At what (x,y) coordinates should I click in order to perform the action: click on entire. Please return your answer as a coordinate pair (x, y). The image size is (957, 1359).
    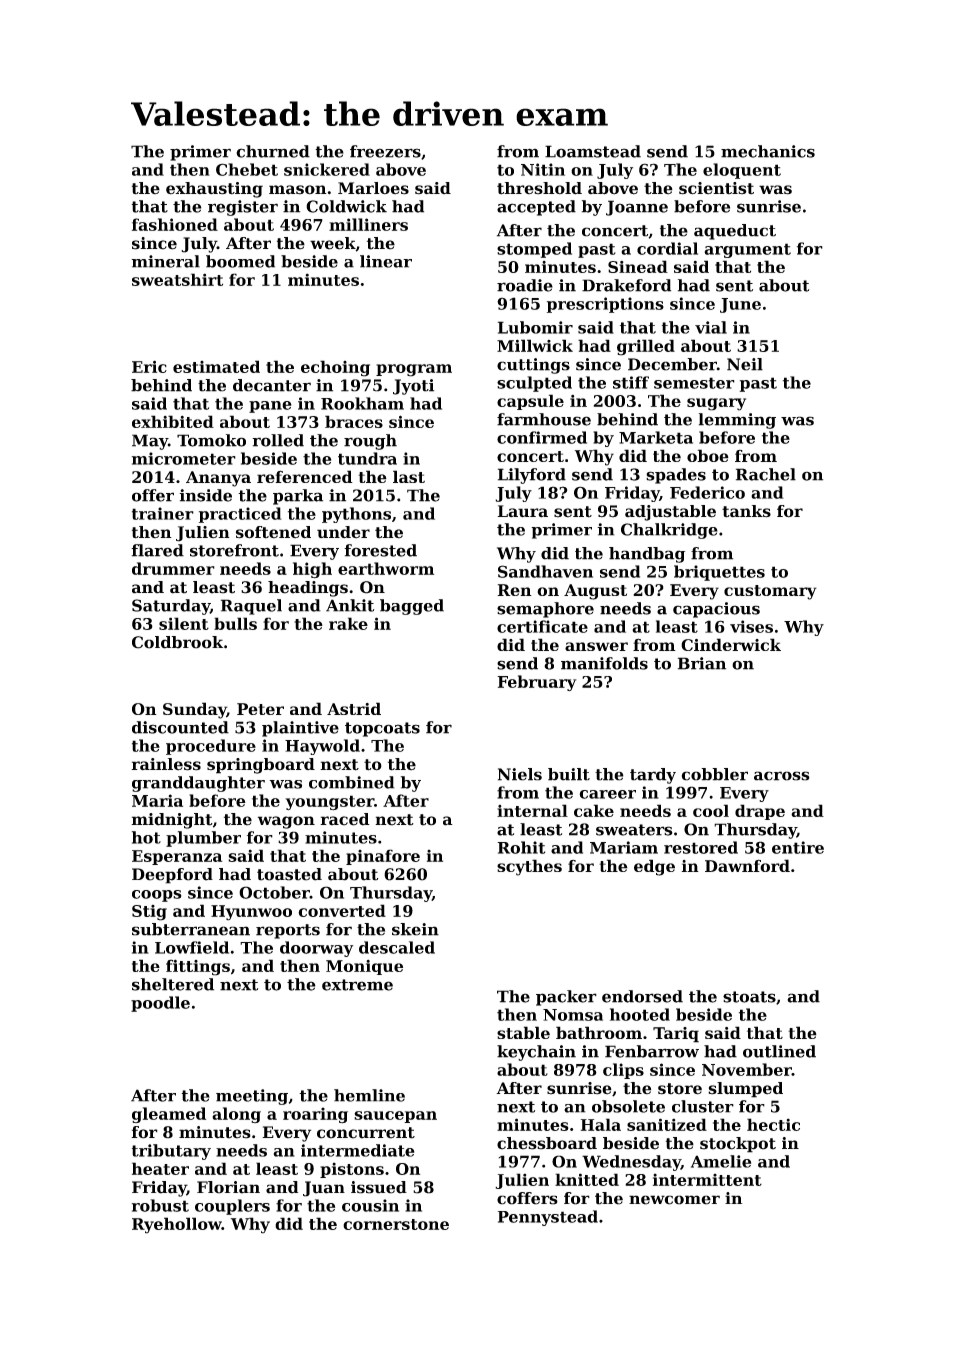
    Looking at the image, I should click on (798, 847).
